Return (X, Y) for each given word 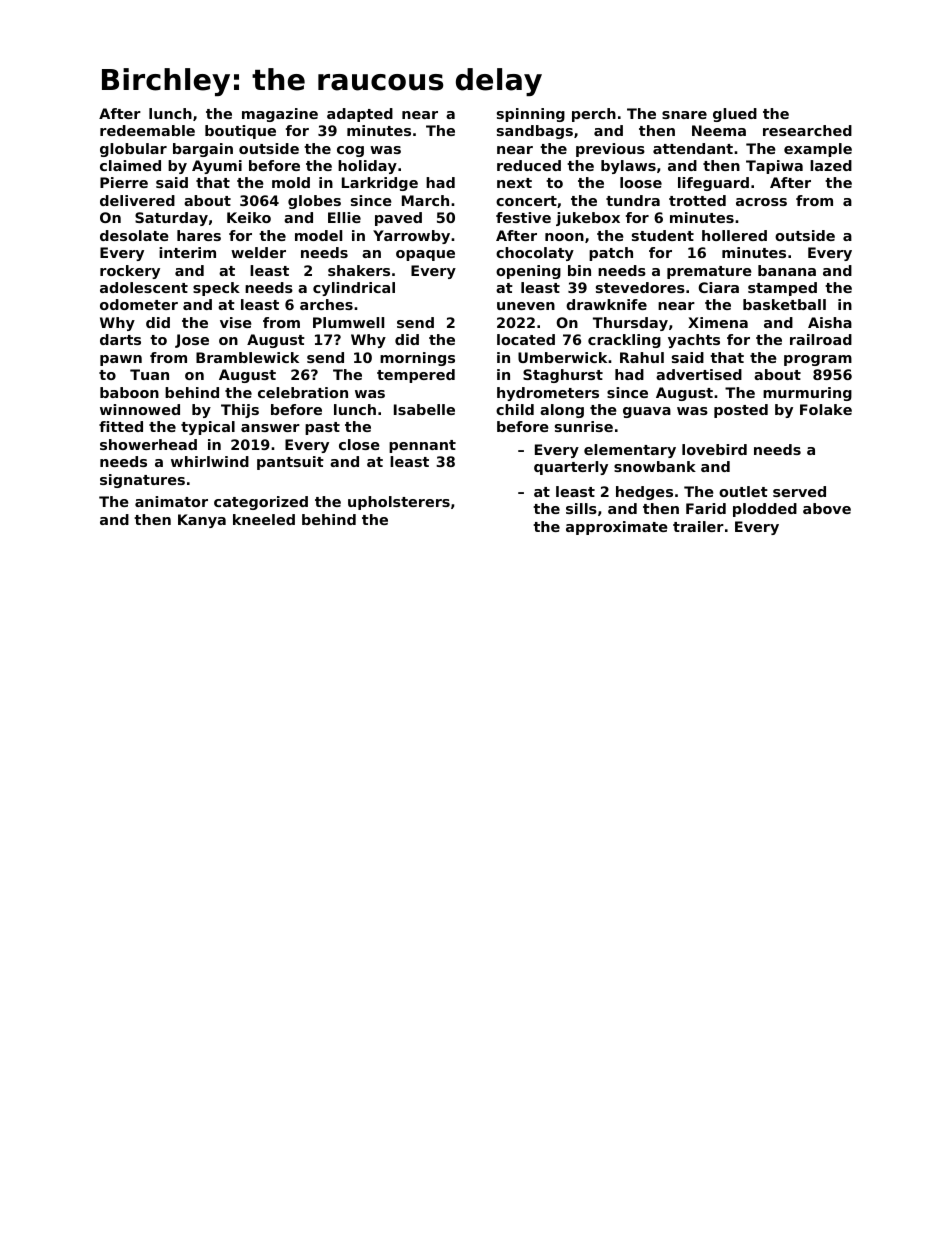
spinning (531, 115)
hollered (734, 235)
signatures (142, 481)
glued (735, 115)
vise (236, 322)
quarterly (571, 468)
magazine (280, 115)
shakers (359, 270)
